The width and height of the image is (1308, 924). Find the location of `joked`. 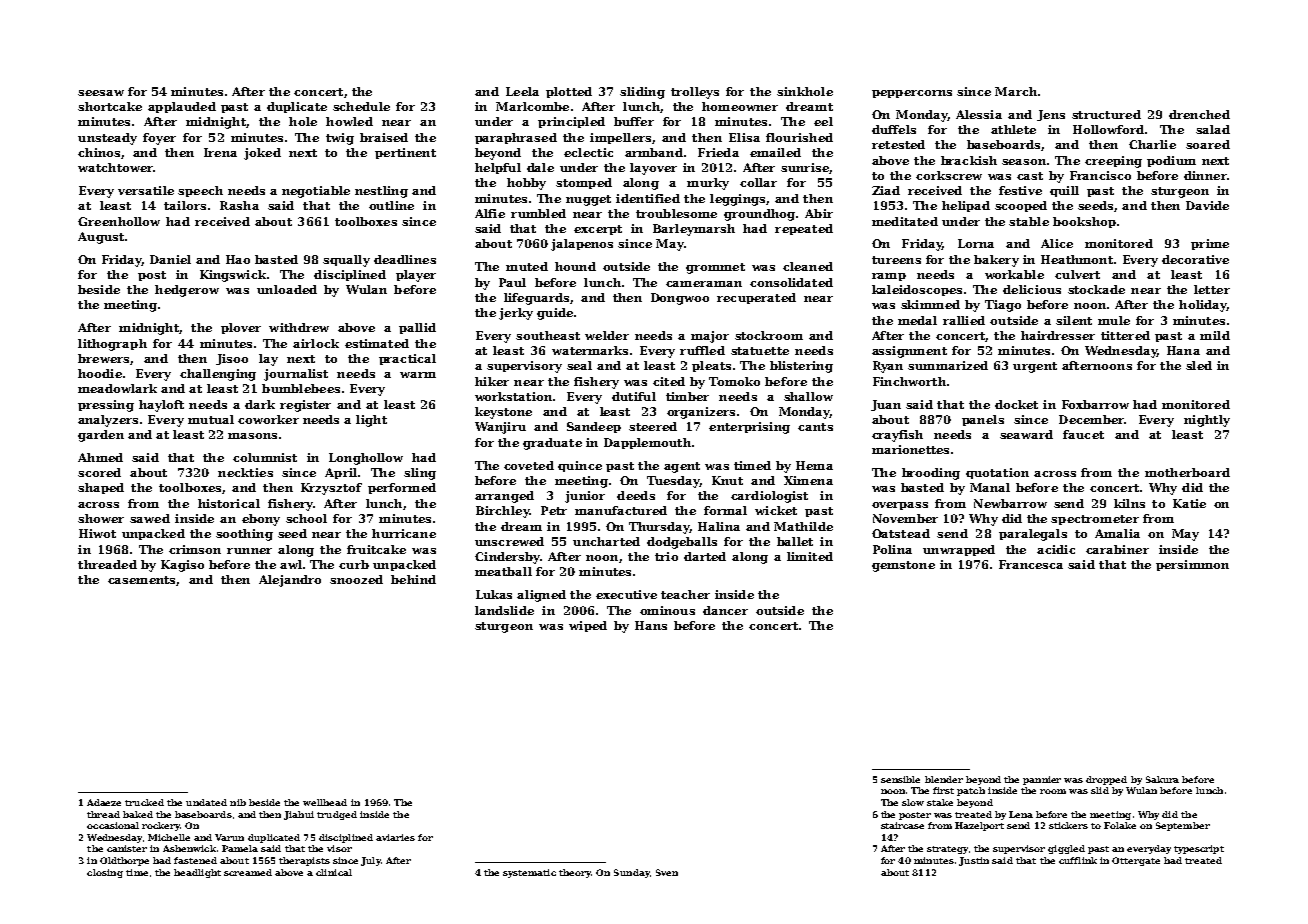

joked is located at coordinates (262, 154).
